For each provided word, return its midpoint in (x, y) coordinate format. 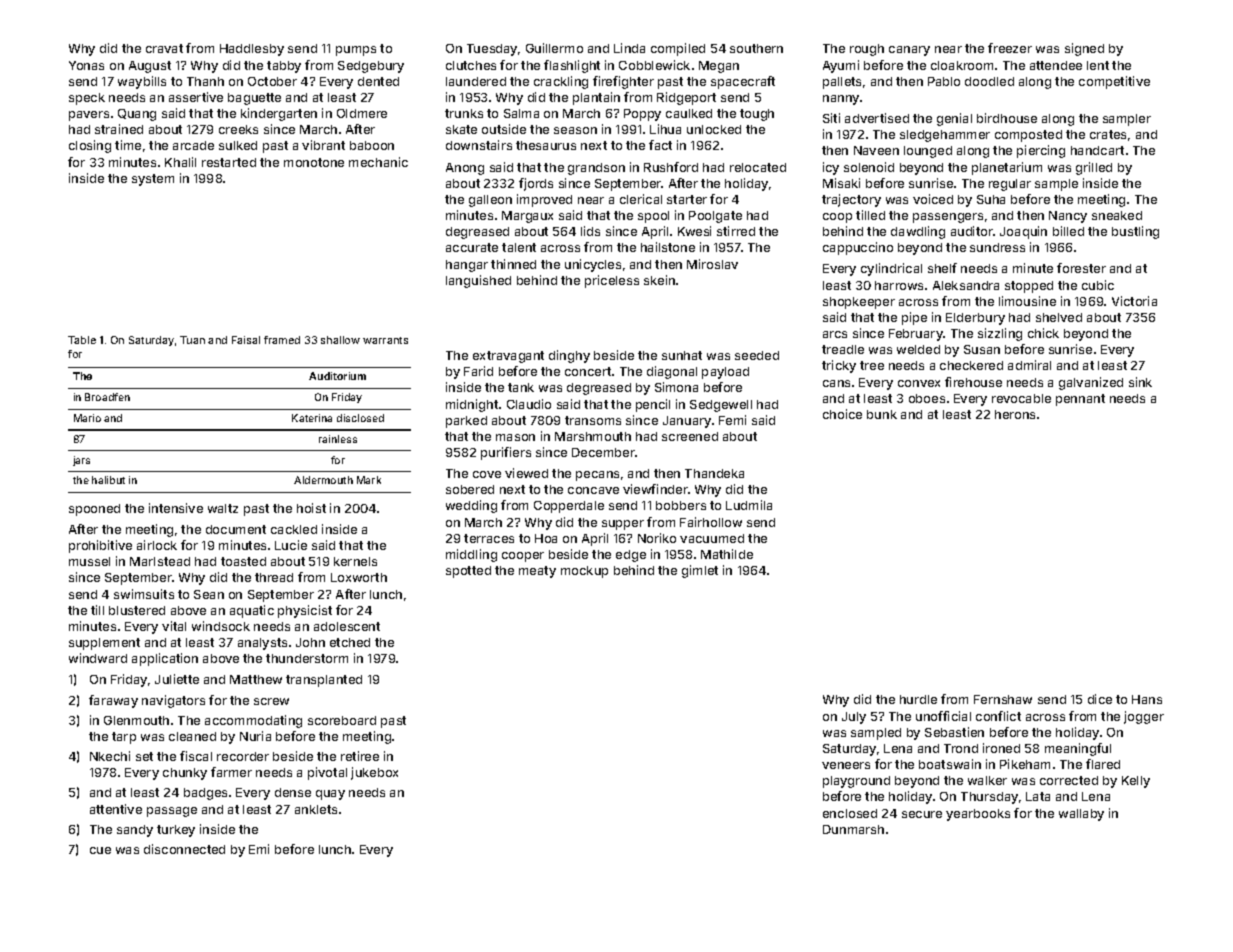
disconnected (184, 849)
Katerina (312, 418)
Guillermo (554, 48)
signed (1084, 49)
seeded (757, 355)
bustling (1135, 232)
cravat (164, 48)
